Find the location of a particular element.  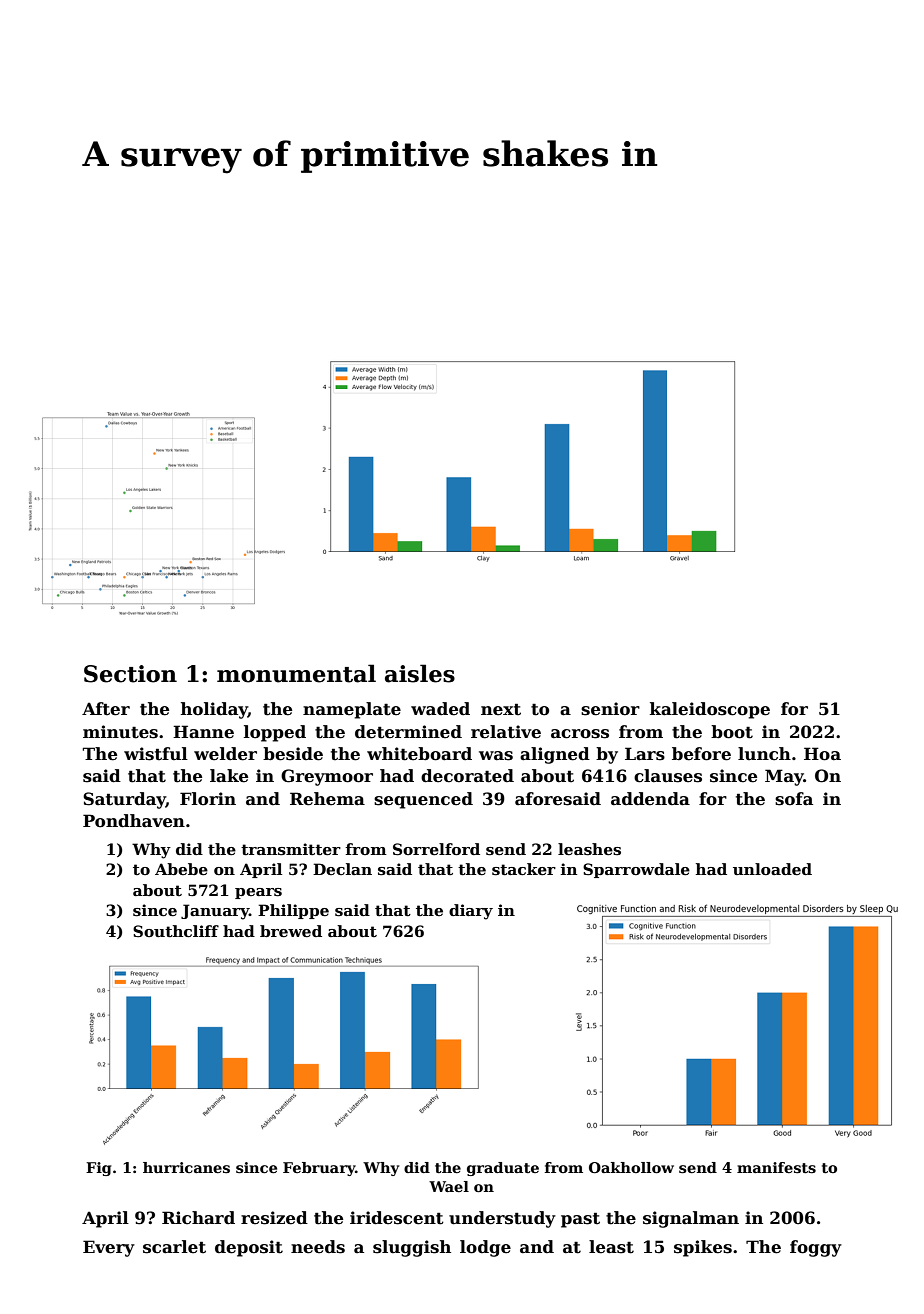

kaleidoscope is located at coordinates (710, 710).
